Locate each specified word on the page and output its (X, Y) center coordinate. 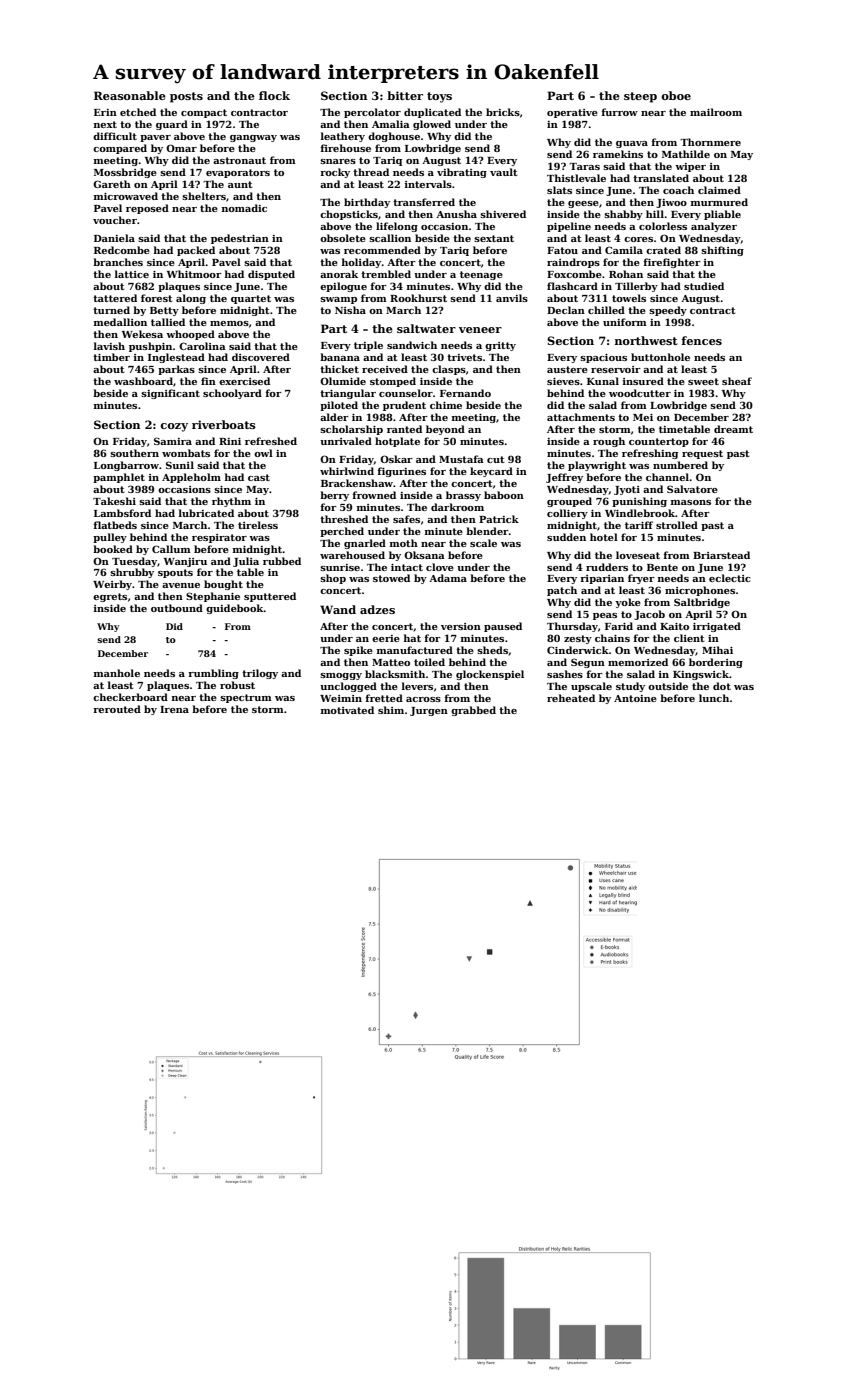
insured (643, 381)
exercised (244, 381)
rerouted (117, 709)
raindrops (573, 263)
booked (113, 549)
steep (640, 97)
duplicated (432, 113)
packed (196, 251)
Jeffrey (564, 478)
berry (334, 496)
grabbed (473, 711)
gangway (253, 138)
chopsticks (349, 215)
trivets (464, 357)
